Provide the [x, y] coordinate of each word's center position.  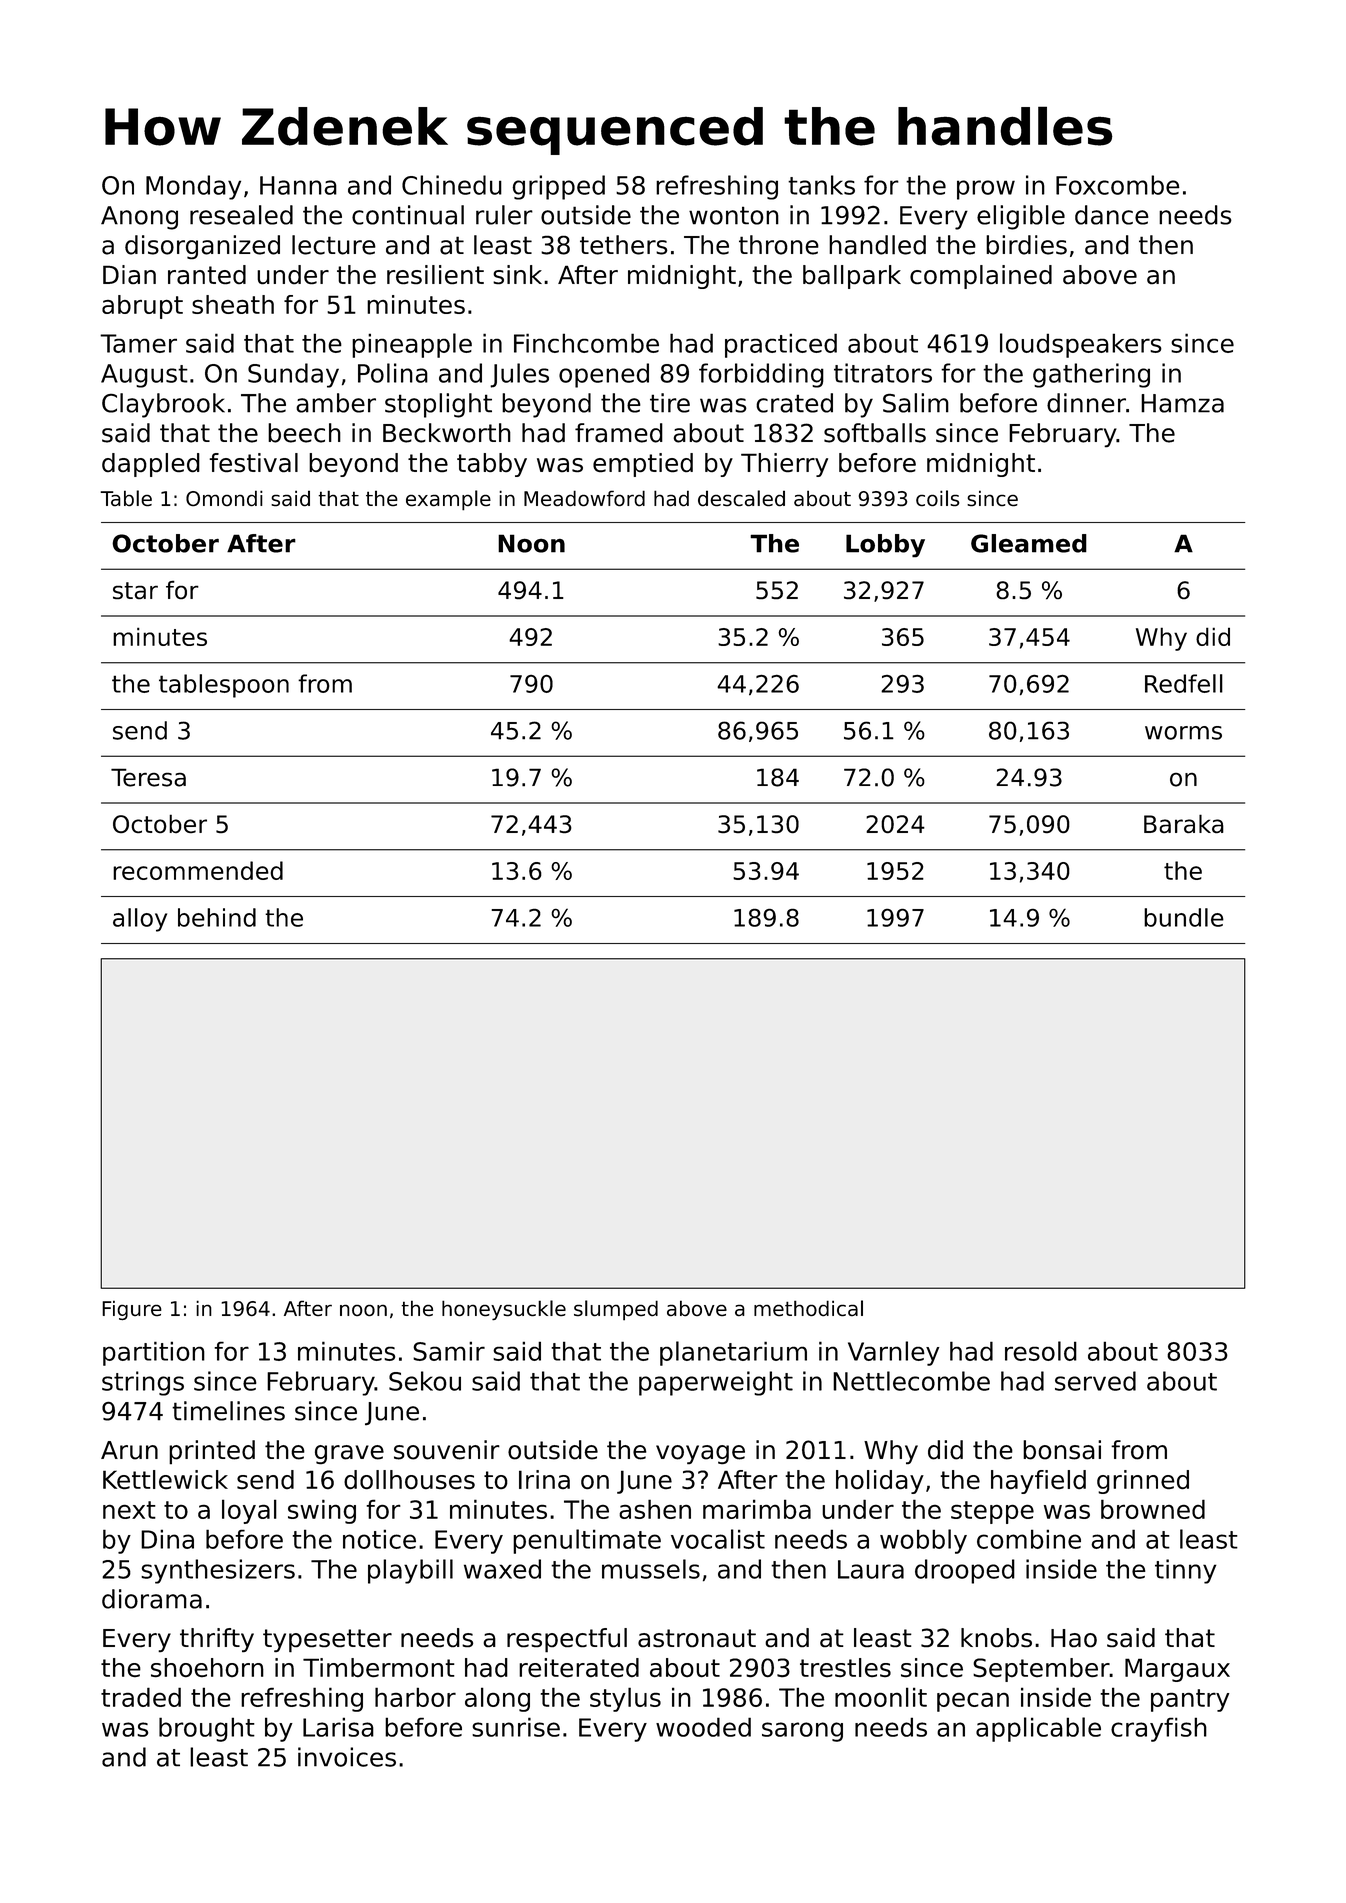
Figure [132, 1310]
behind [217, 917]
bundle [1184, 917]
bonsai [1062, 1450]
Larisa [338, 1727]
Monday [193, 187]
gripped [558, 187]
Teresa [148, 777]
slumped [616, 1310]
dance [1111, 215]
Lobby [885, 546]
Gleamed [1029, 543]
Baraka [1184, 823]
